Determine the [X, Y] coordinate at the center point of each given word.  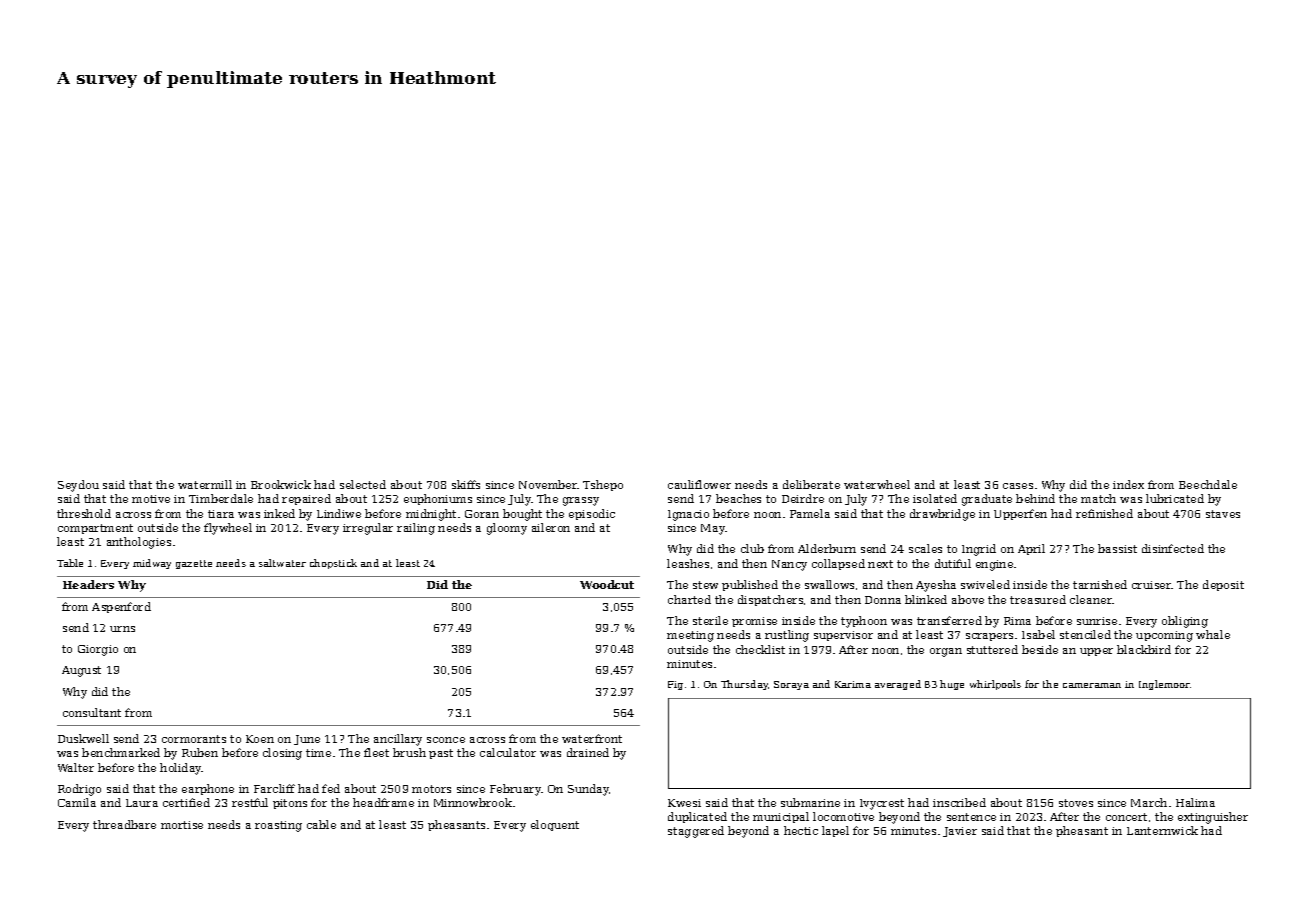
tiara [221, 514]
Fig [675, 685]
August [81, 671]
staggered [696, 832]
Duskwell [83, 738]
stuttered [992, 649]
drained [588, 752]
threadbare [124, 824]
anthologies [139, 543]
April [1031, 549]
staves [1223, 514]
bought [522, 515]
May [713, 529]
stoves [1076, 803]
